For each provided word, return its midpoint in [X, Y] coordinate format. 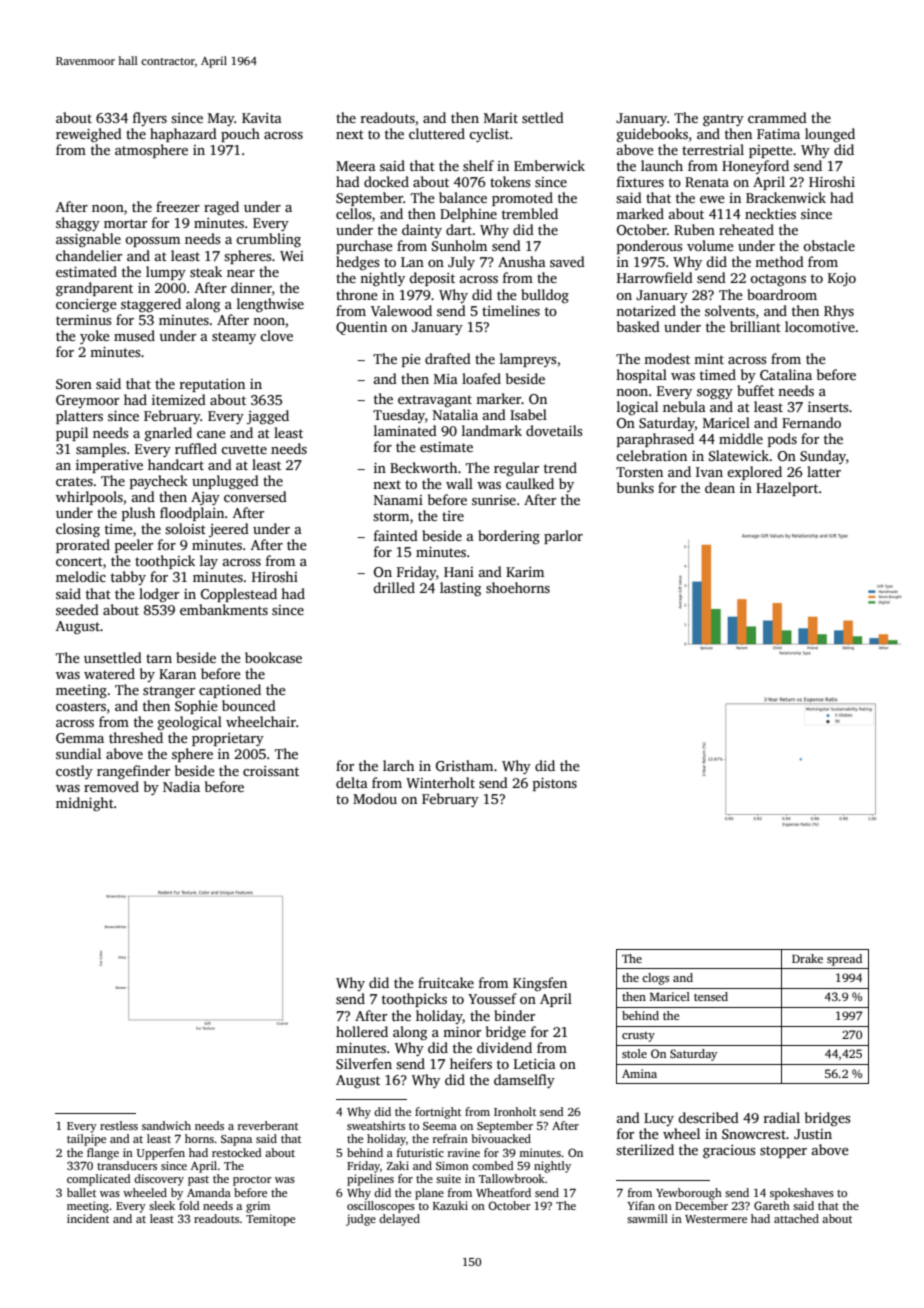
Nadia [181, 786]
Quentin [361, 328]
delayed [399, 1220]
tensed [711, 996]
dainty [422, 231]
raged [221, 208]
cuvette [244, 449]
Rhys [839, 312]
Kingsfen [540, 984]
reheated [746, 229]
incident [88, 1218]
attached [796, 1218]
